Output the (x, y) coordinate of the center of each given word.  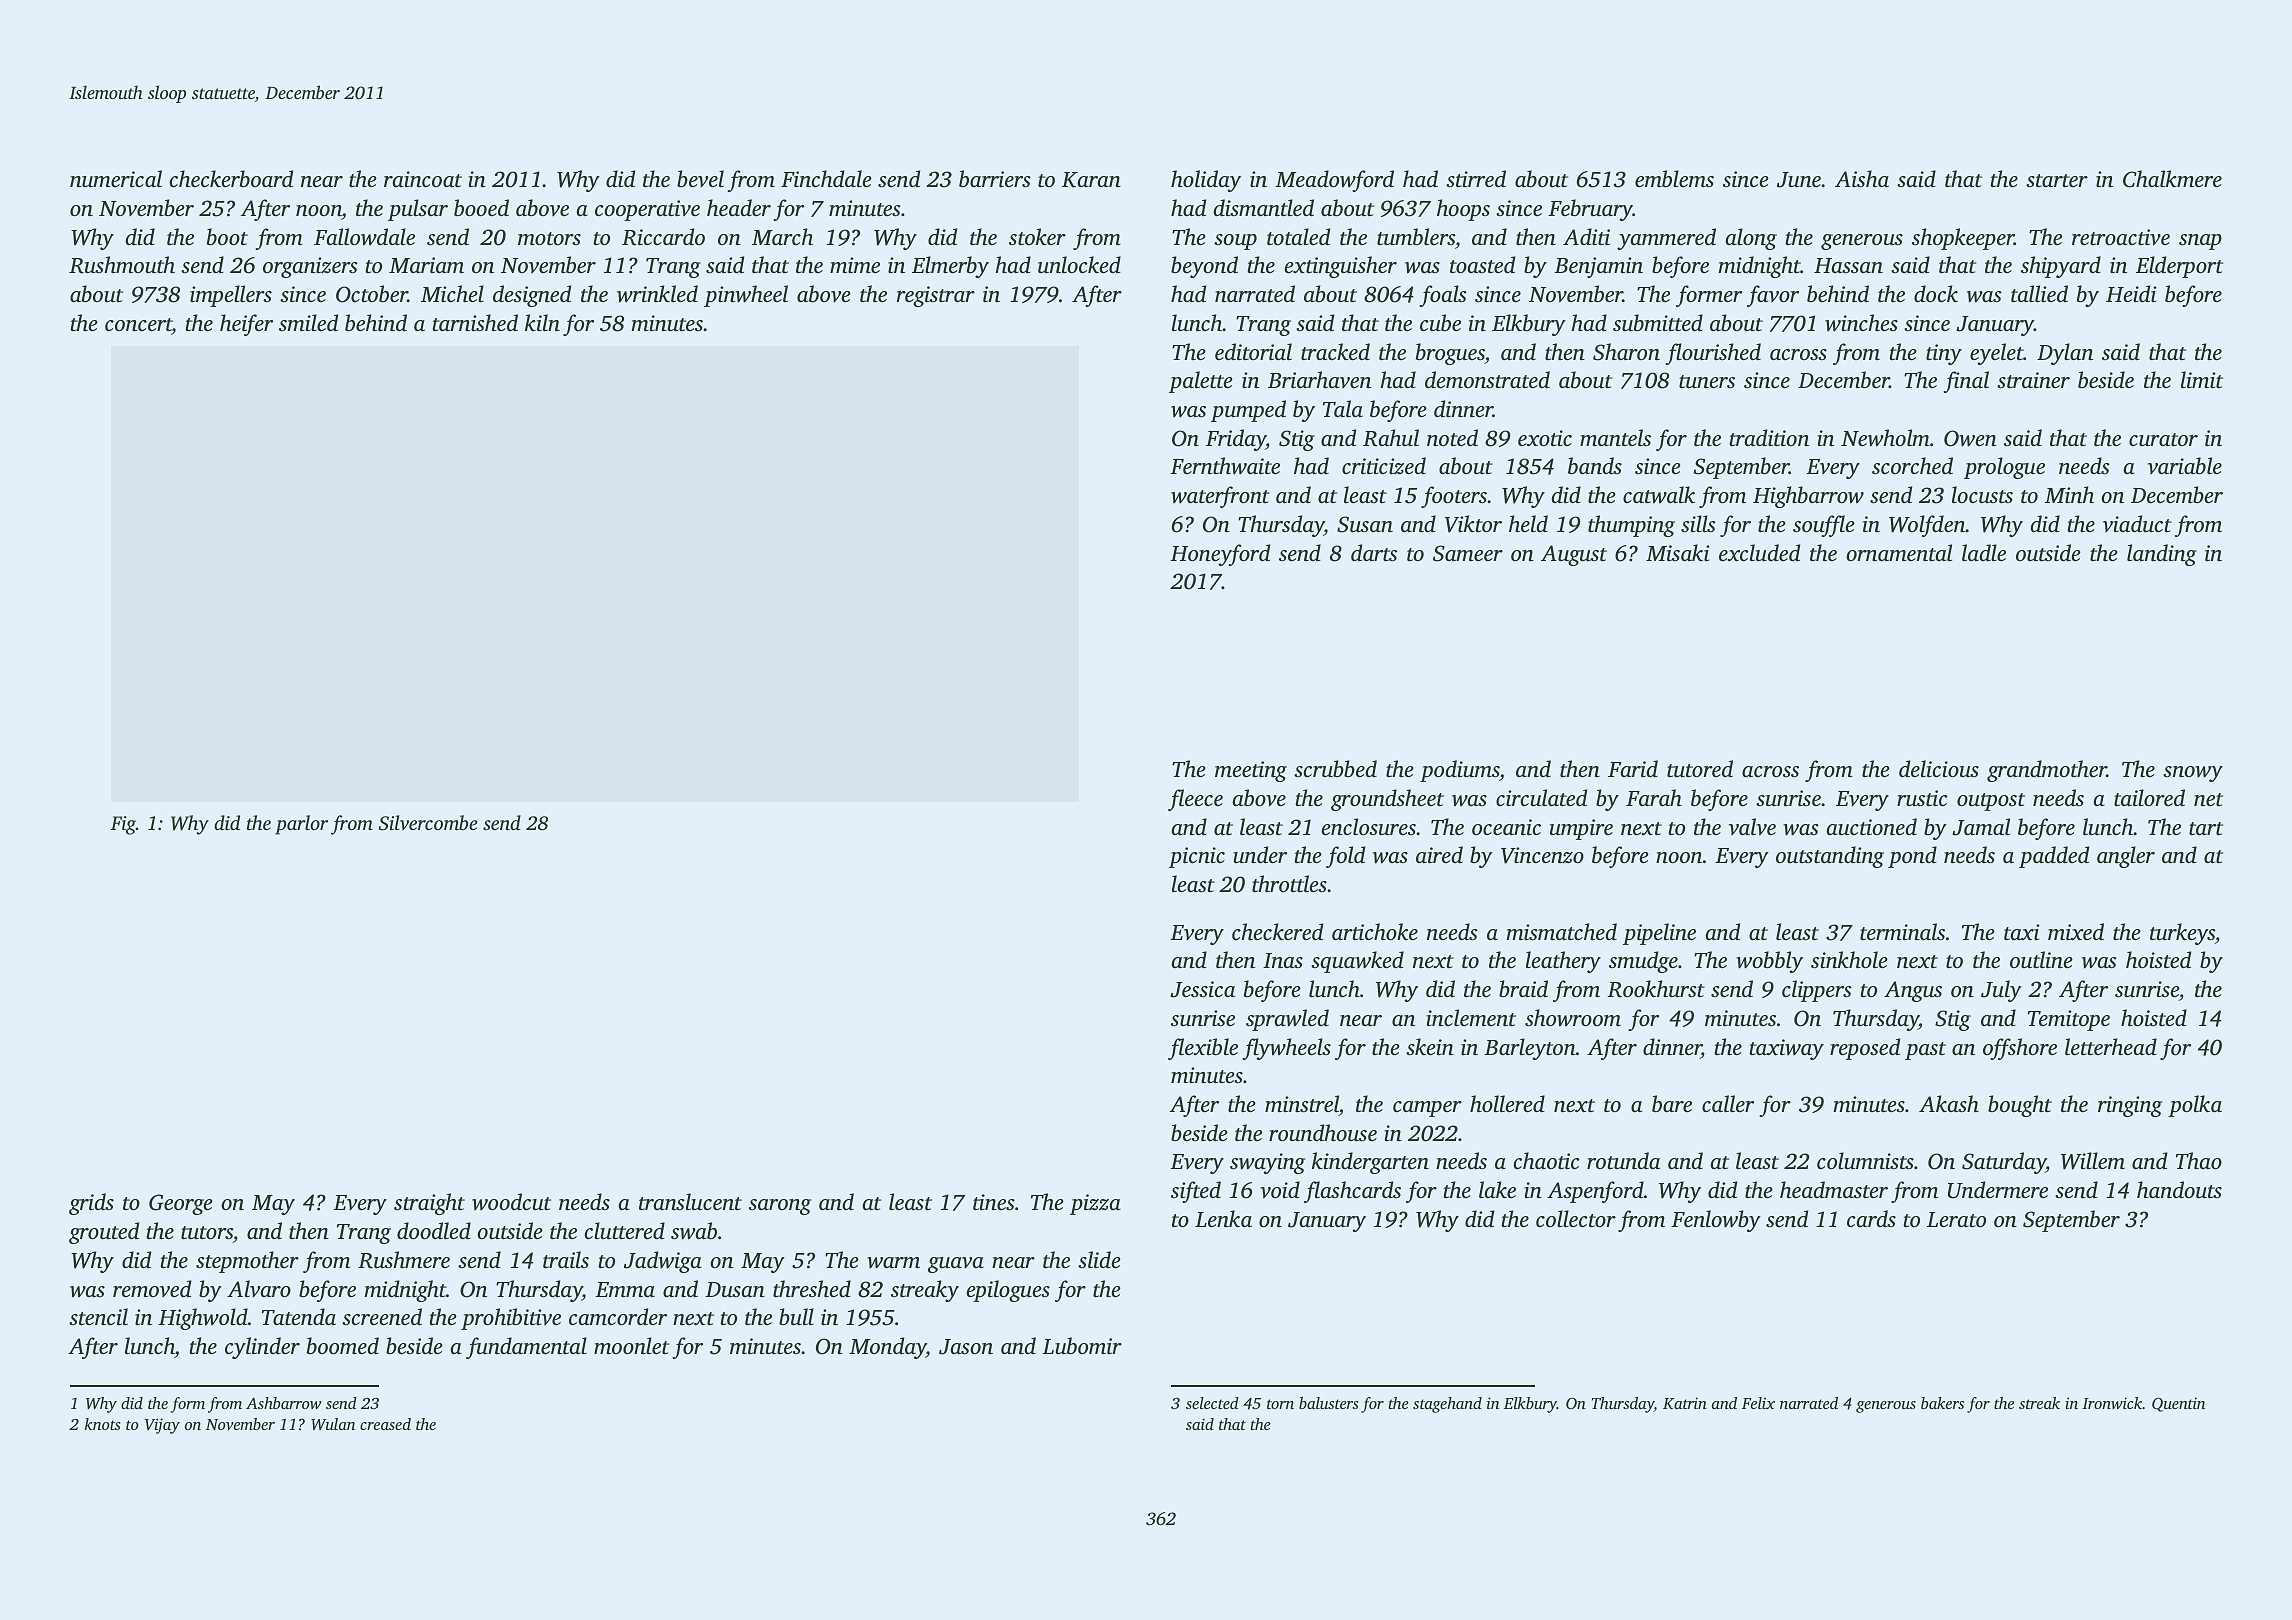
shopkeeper (1963, 239)
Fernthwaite (1225, 466)
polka (2195, 1106)
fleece (1195, 800)
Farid (1633, 768)
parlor (301, 825)
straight (429, 1204)
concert (138, 324)
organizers (310, 267)
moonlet (631, 1345)
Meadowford (1334, 181)
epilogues (1008, 1291)
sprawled (1287, 1020)
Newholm (1885, 438)
